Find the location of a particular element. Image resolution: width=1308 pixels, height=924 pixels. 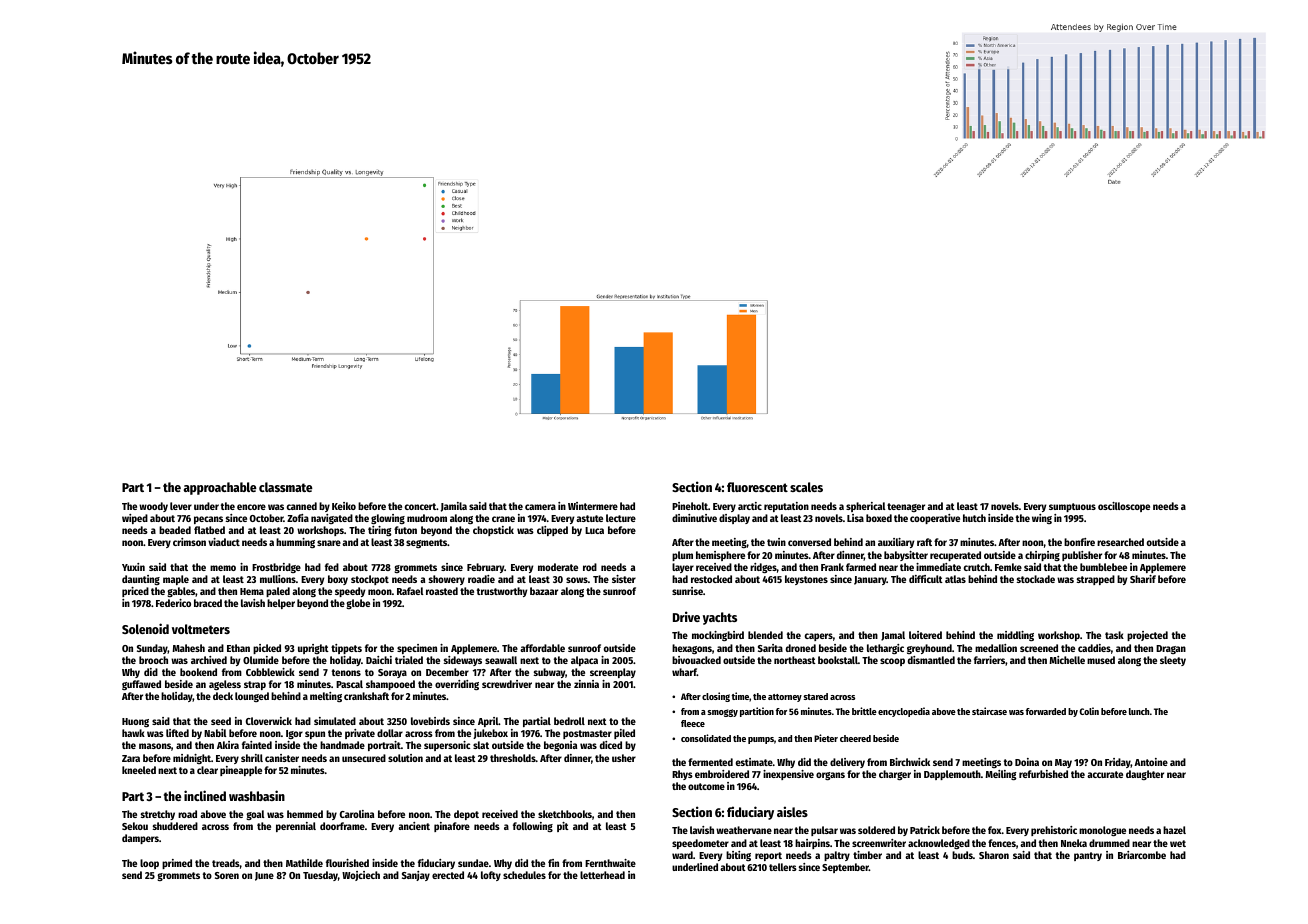

Wojciech is located at coordinates (361, 876).
